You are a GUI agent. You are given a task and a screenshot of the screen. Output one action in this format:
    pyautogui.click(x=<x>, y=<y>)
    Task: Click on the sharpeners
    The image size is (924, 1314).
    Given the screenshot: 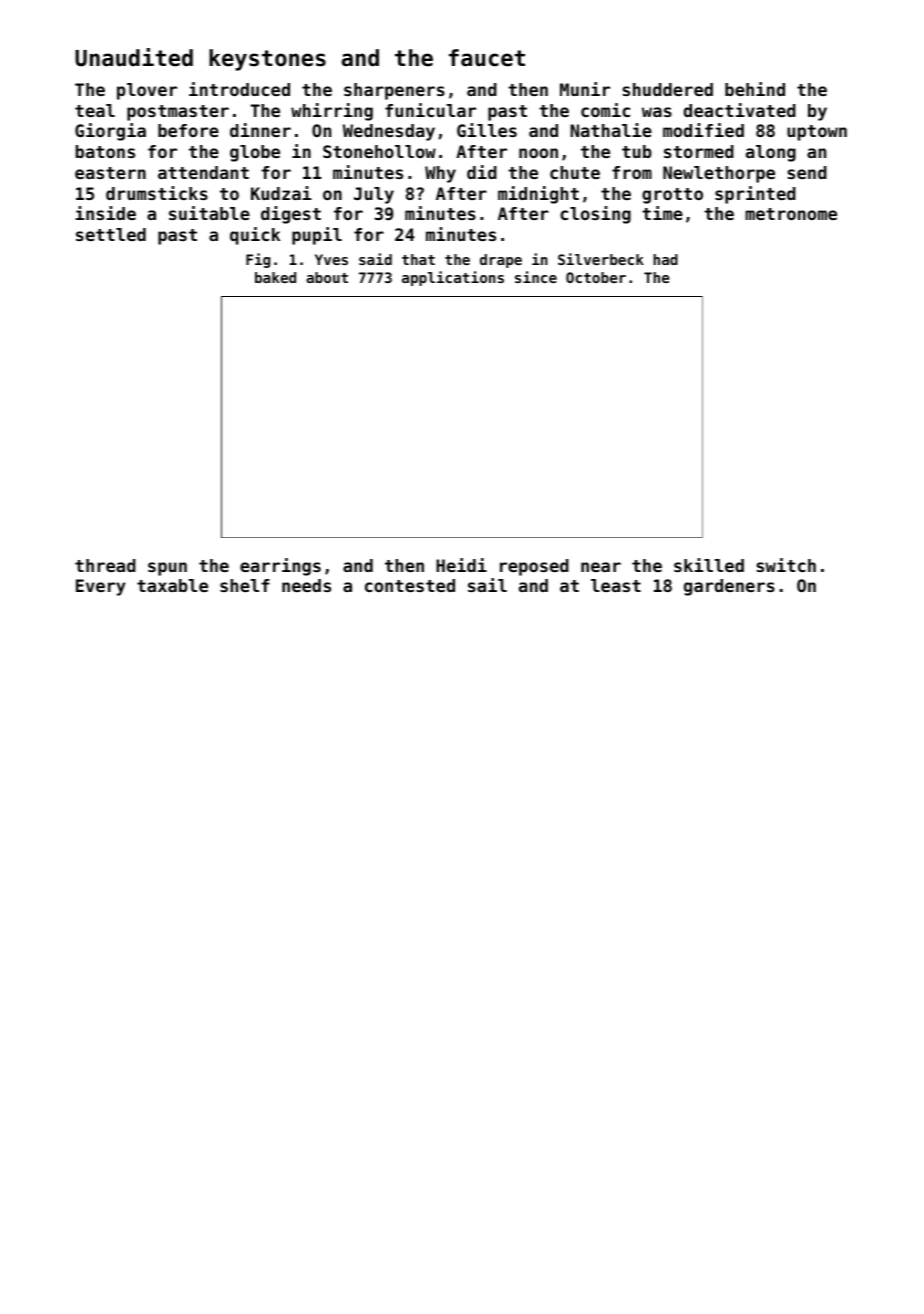 What is the action you would take?
    pyautogui.click(x=394, y=91)
